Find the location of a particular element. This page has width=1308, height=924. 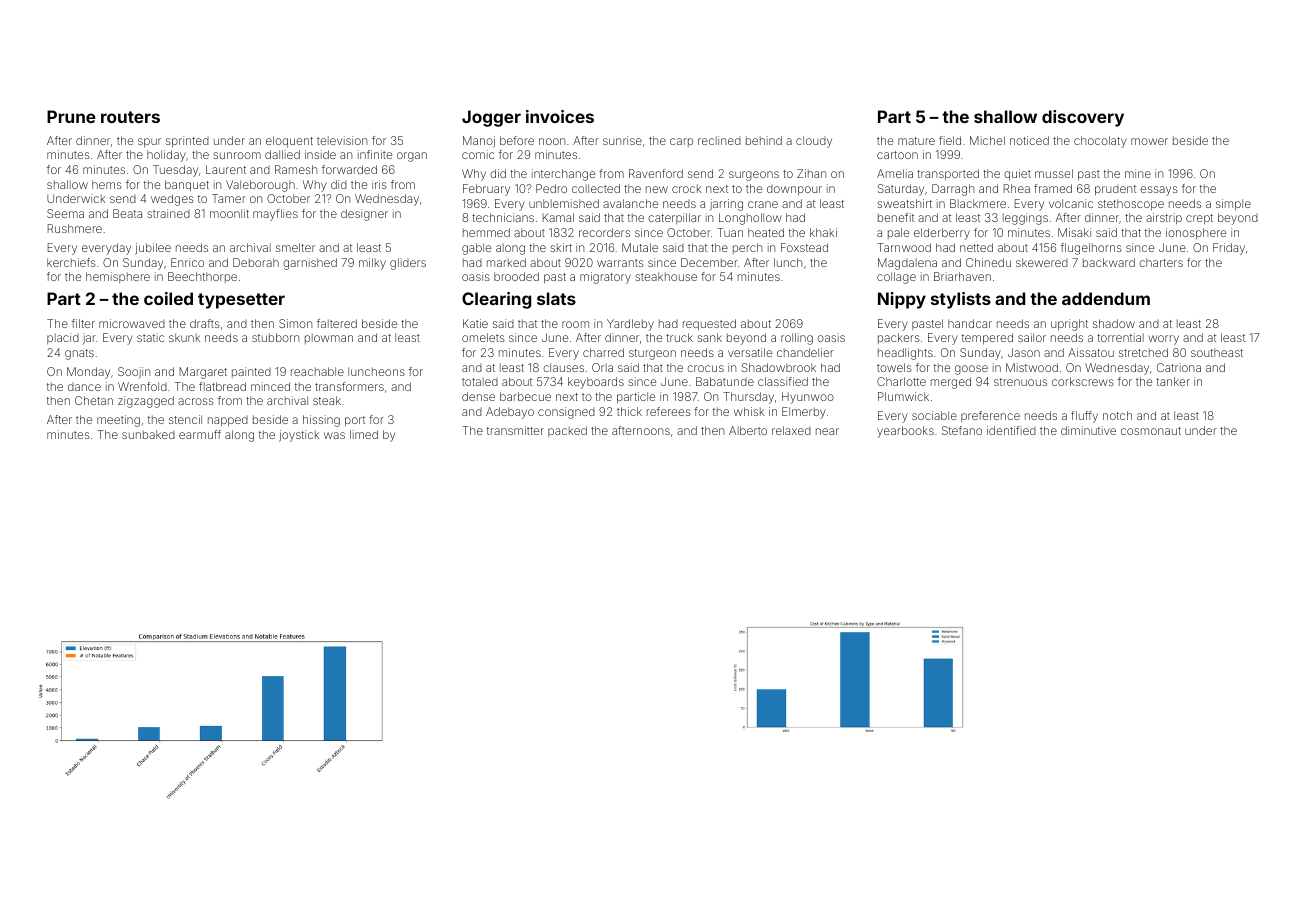

coiled is located at coordinates (168, 298).
